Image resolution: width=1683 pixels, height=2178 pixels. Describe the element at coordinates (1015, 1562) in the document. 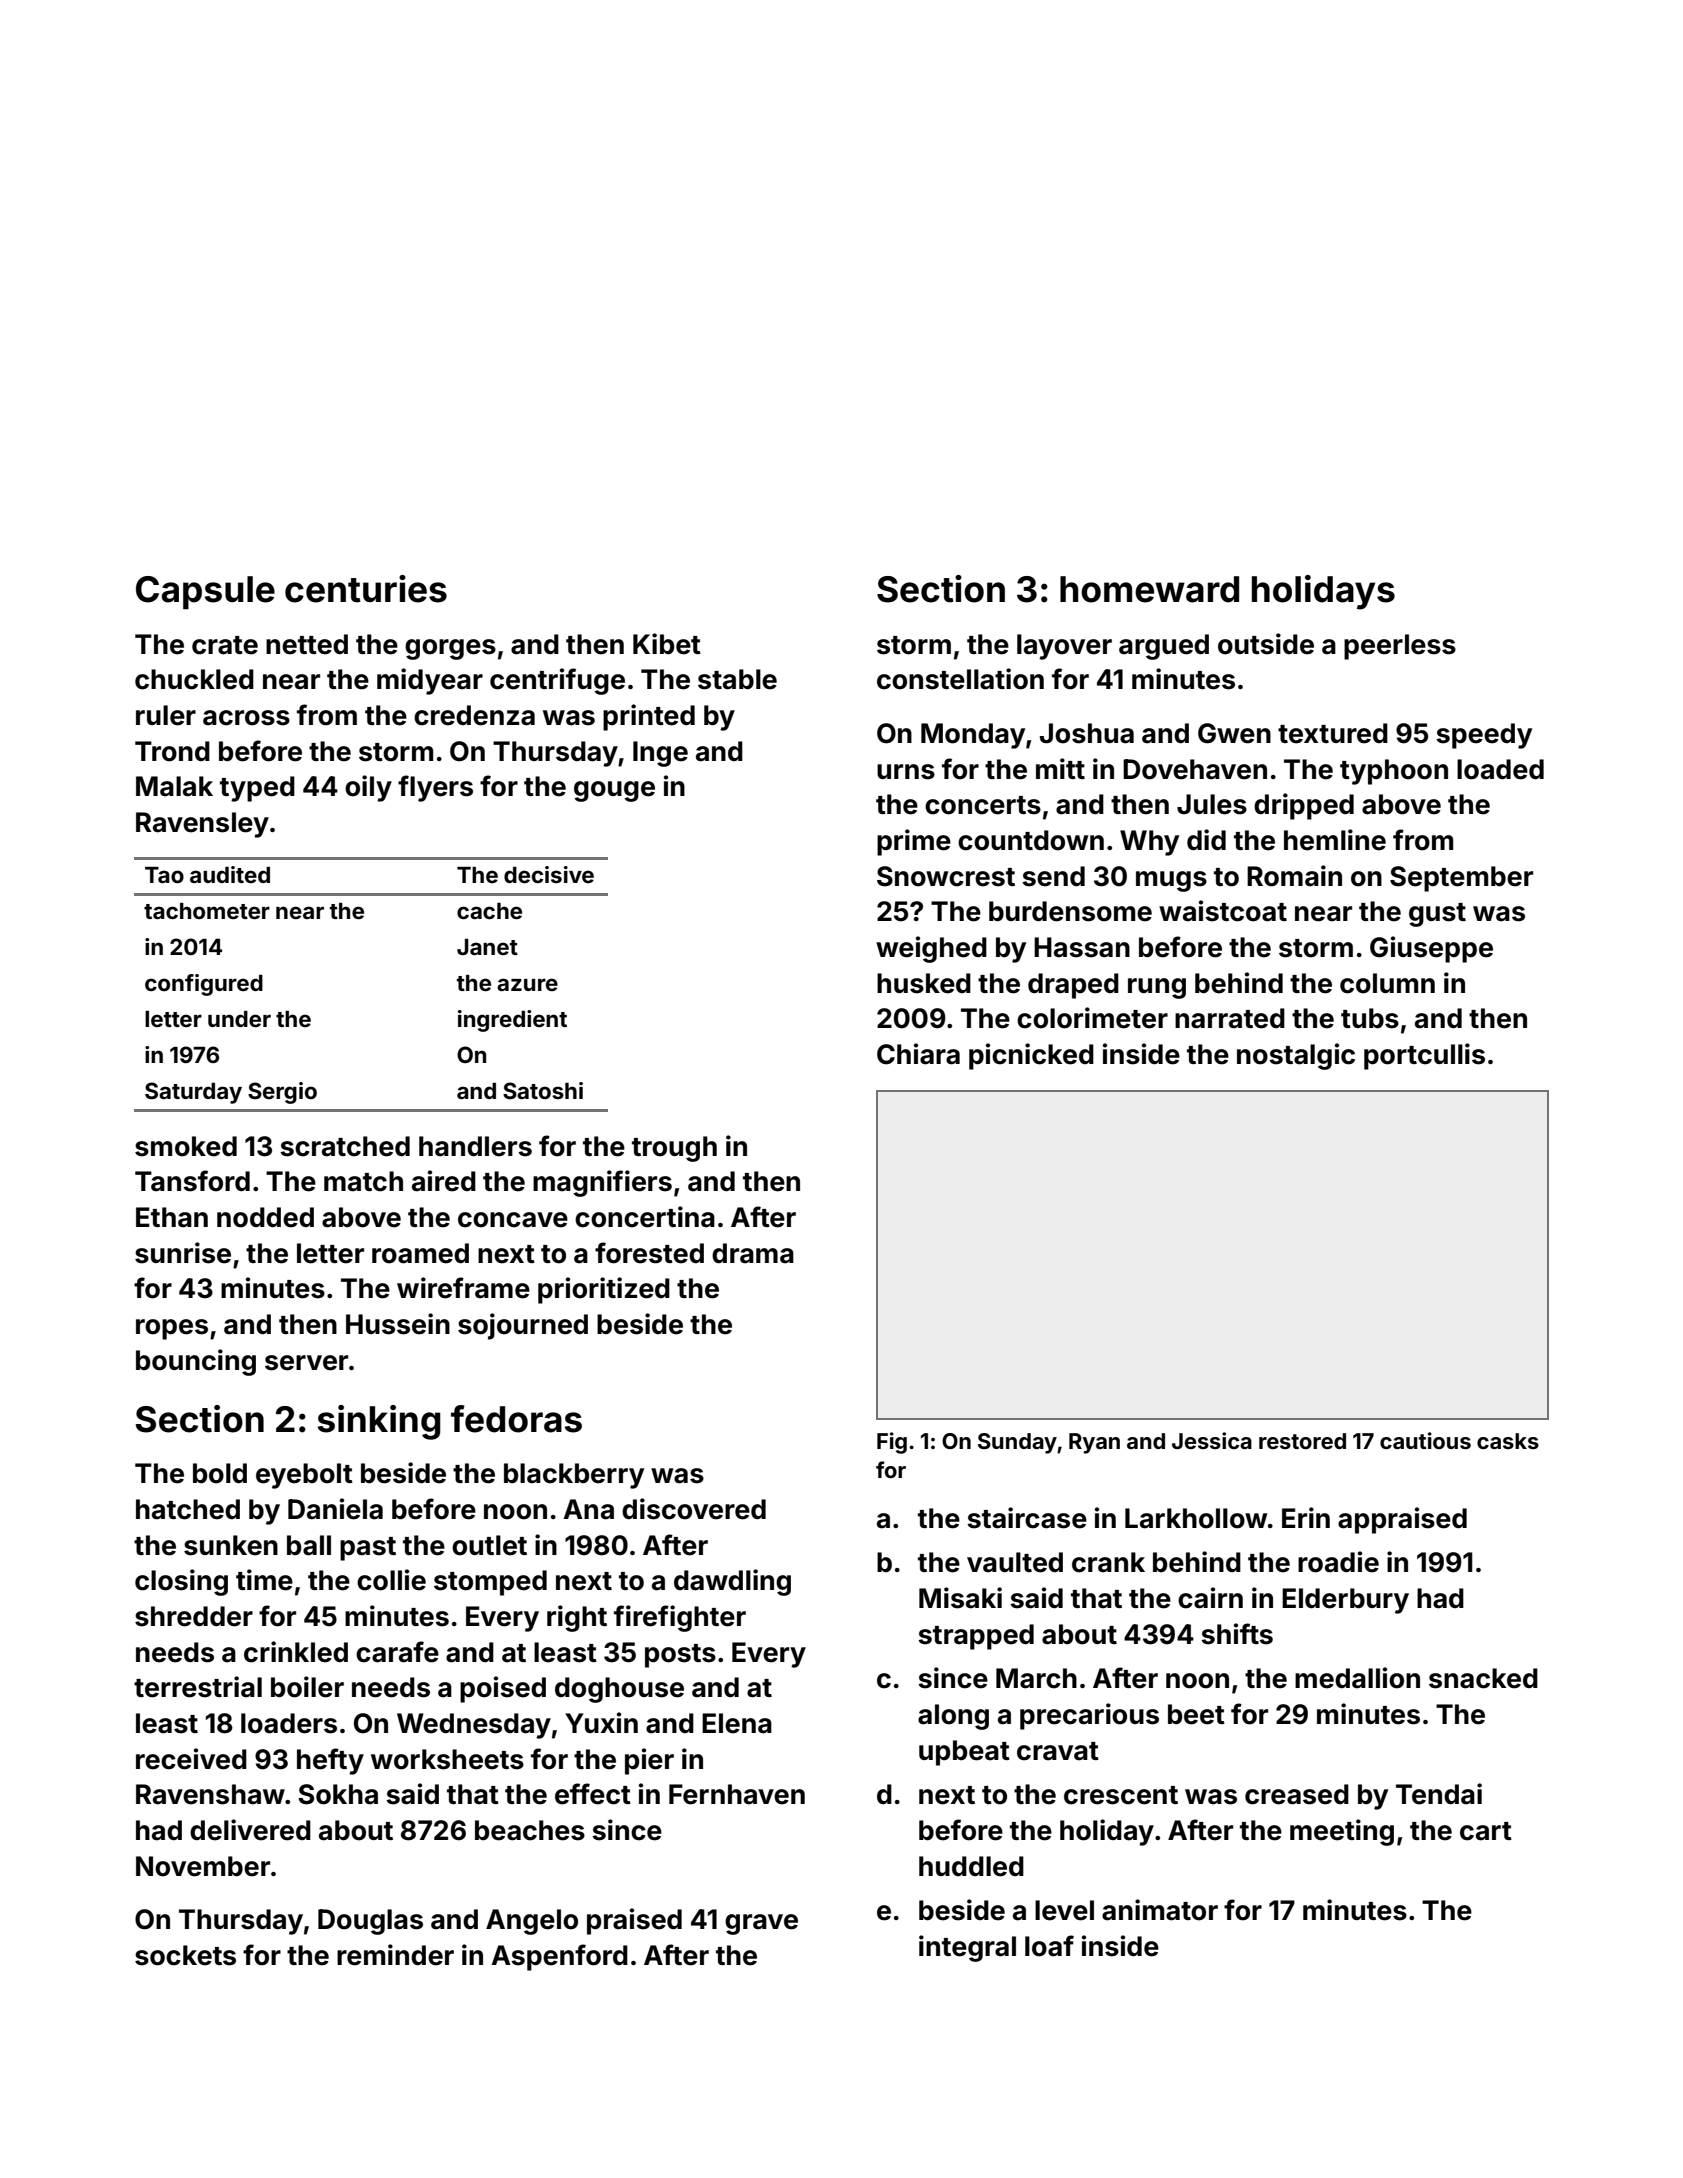

I see `vaulted` at that location.
